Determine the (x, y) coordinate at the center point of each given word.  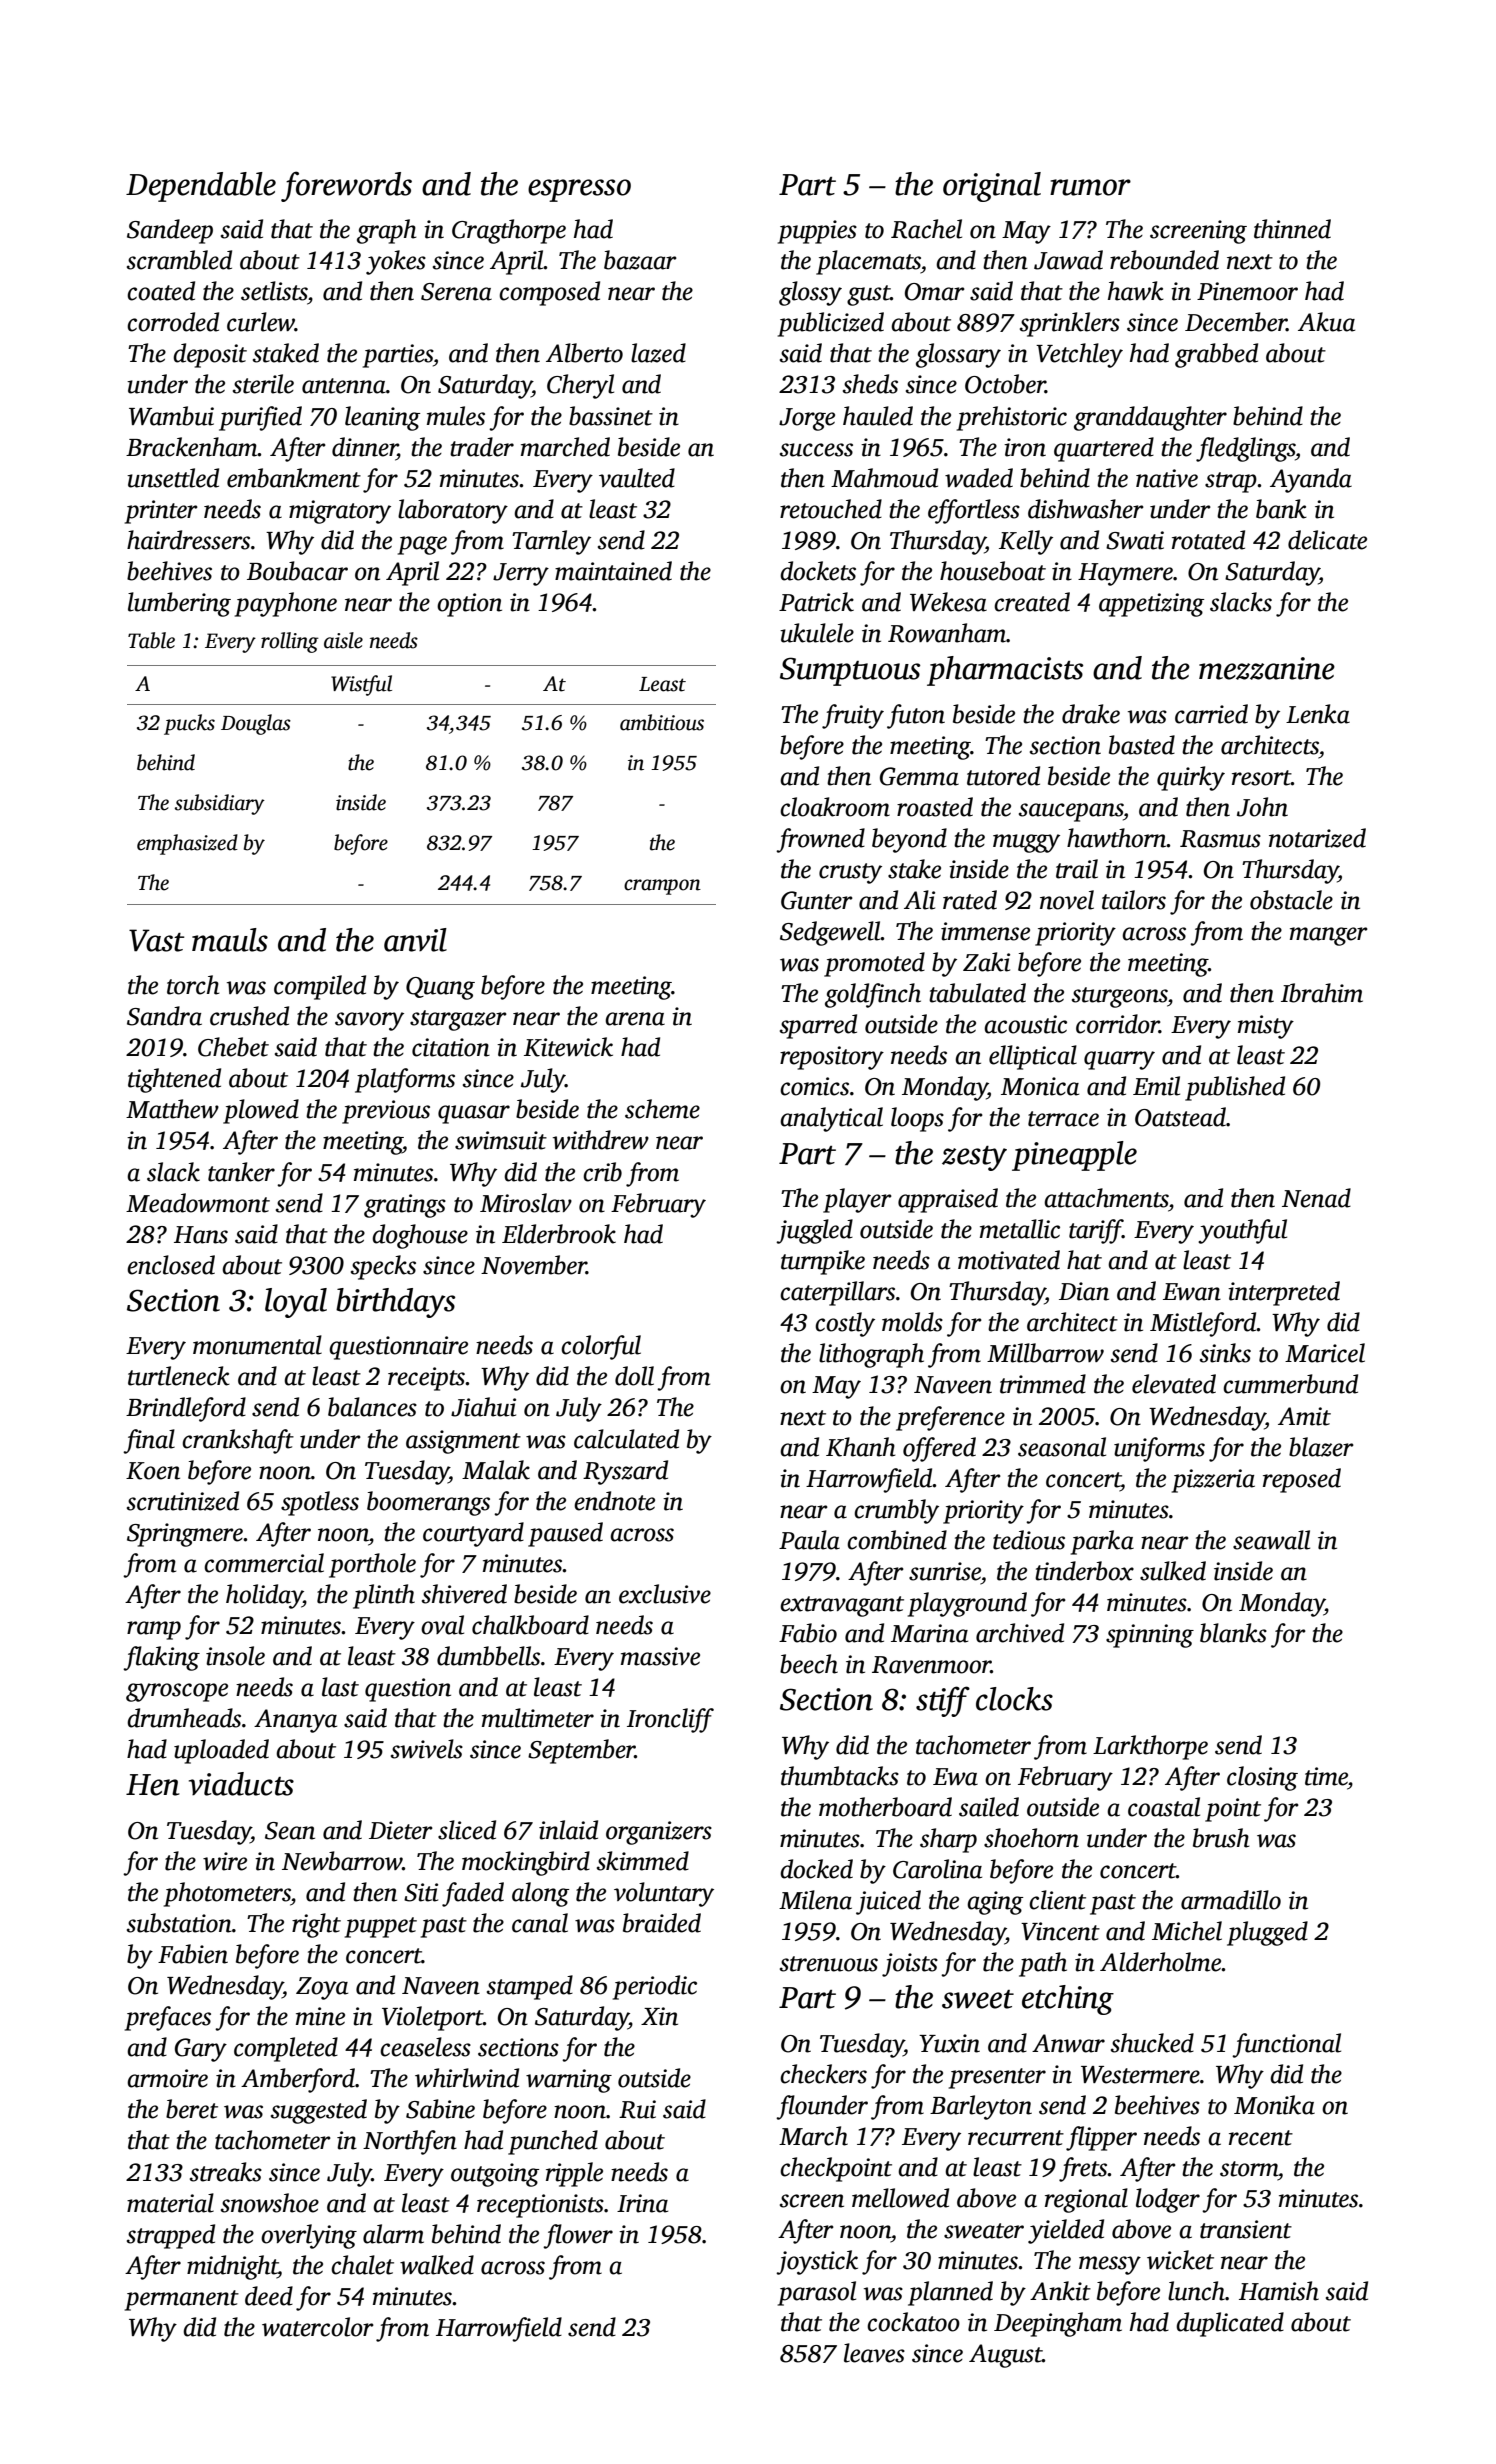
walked (437, 2265)
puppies (817, 232)
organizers (659, 1833)
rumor (1090, 187)
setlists (274, 291)
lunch (1196, 2291)
